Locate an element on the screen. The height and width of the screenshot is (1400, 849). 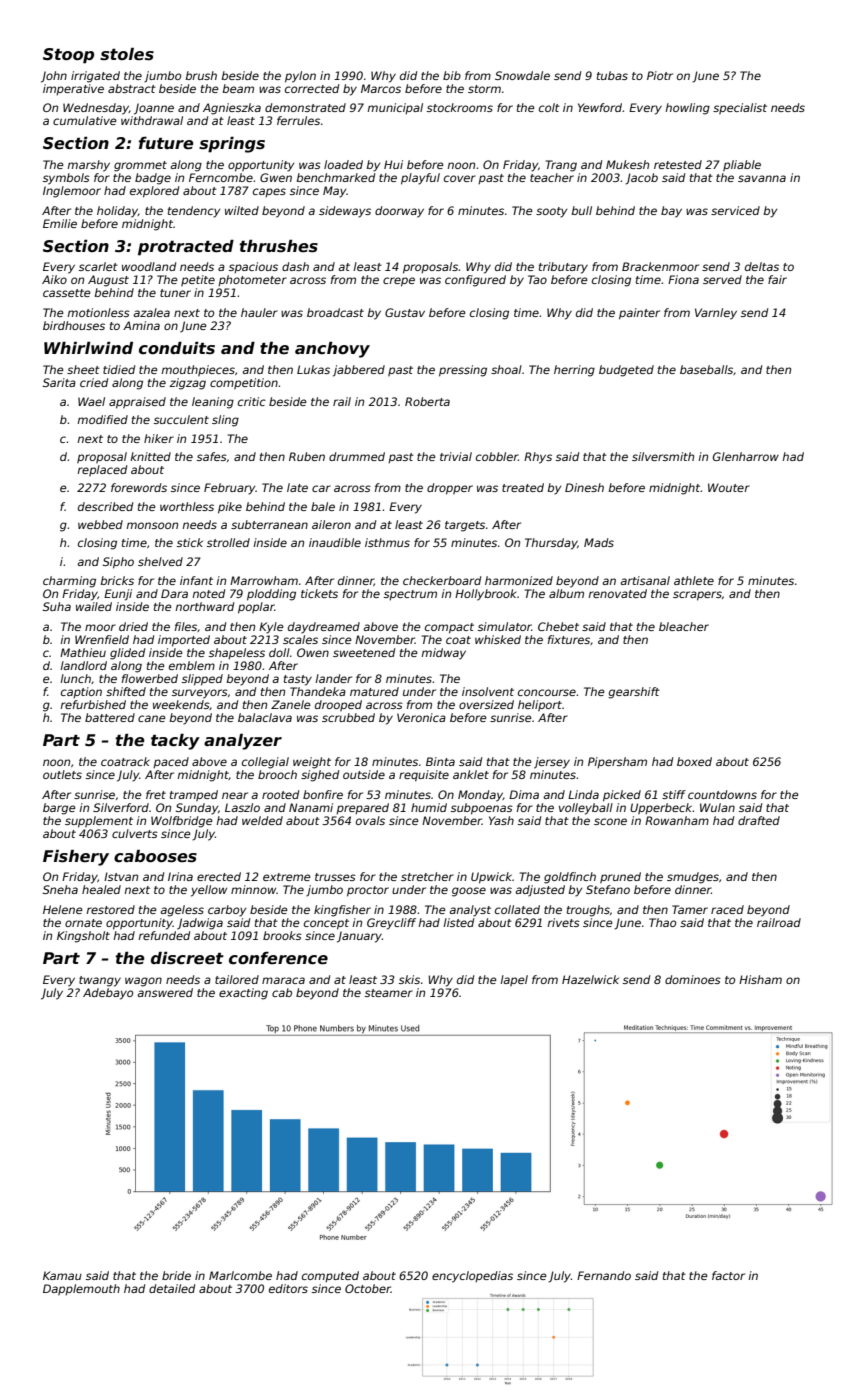
Owen is located at coordinates (313, 652).
